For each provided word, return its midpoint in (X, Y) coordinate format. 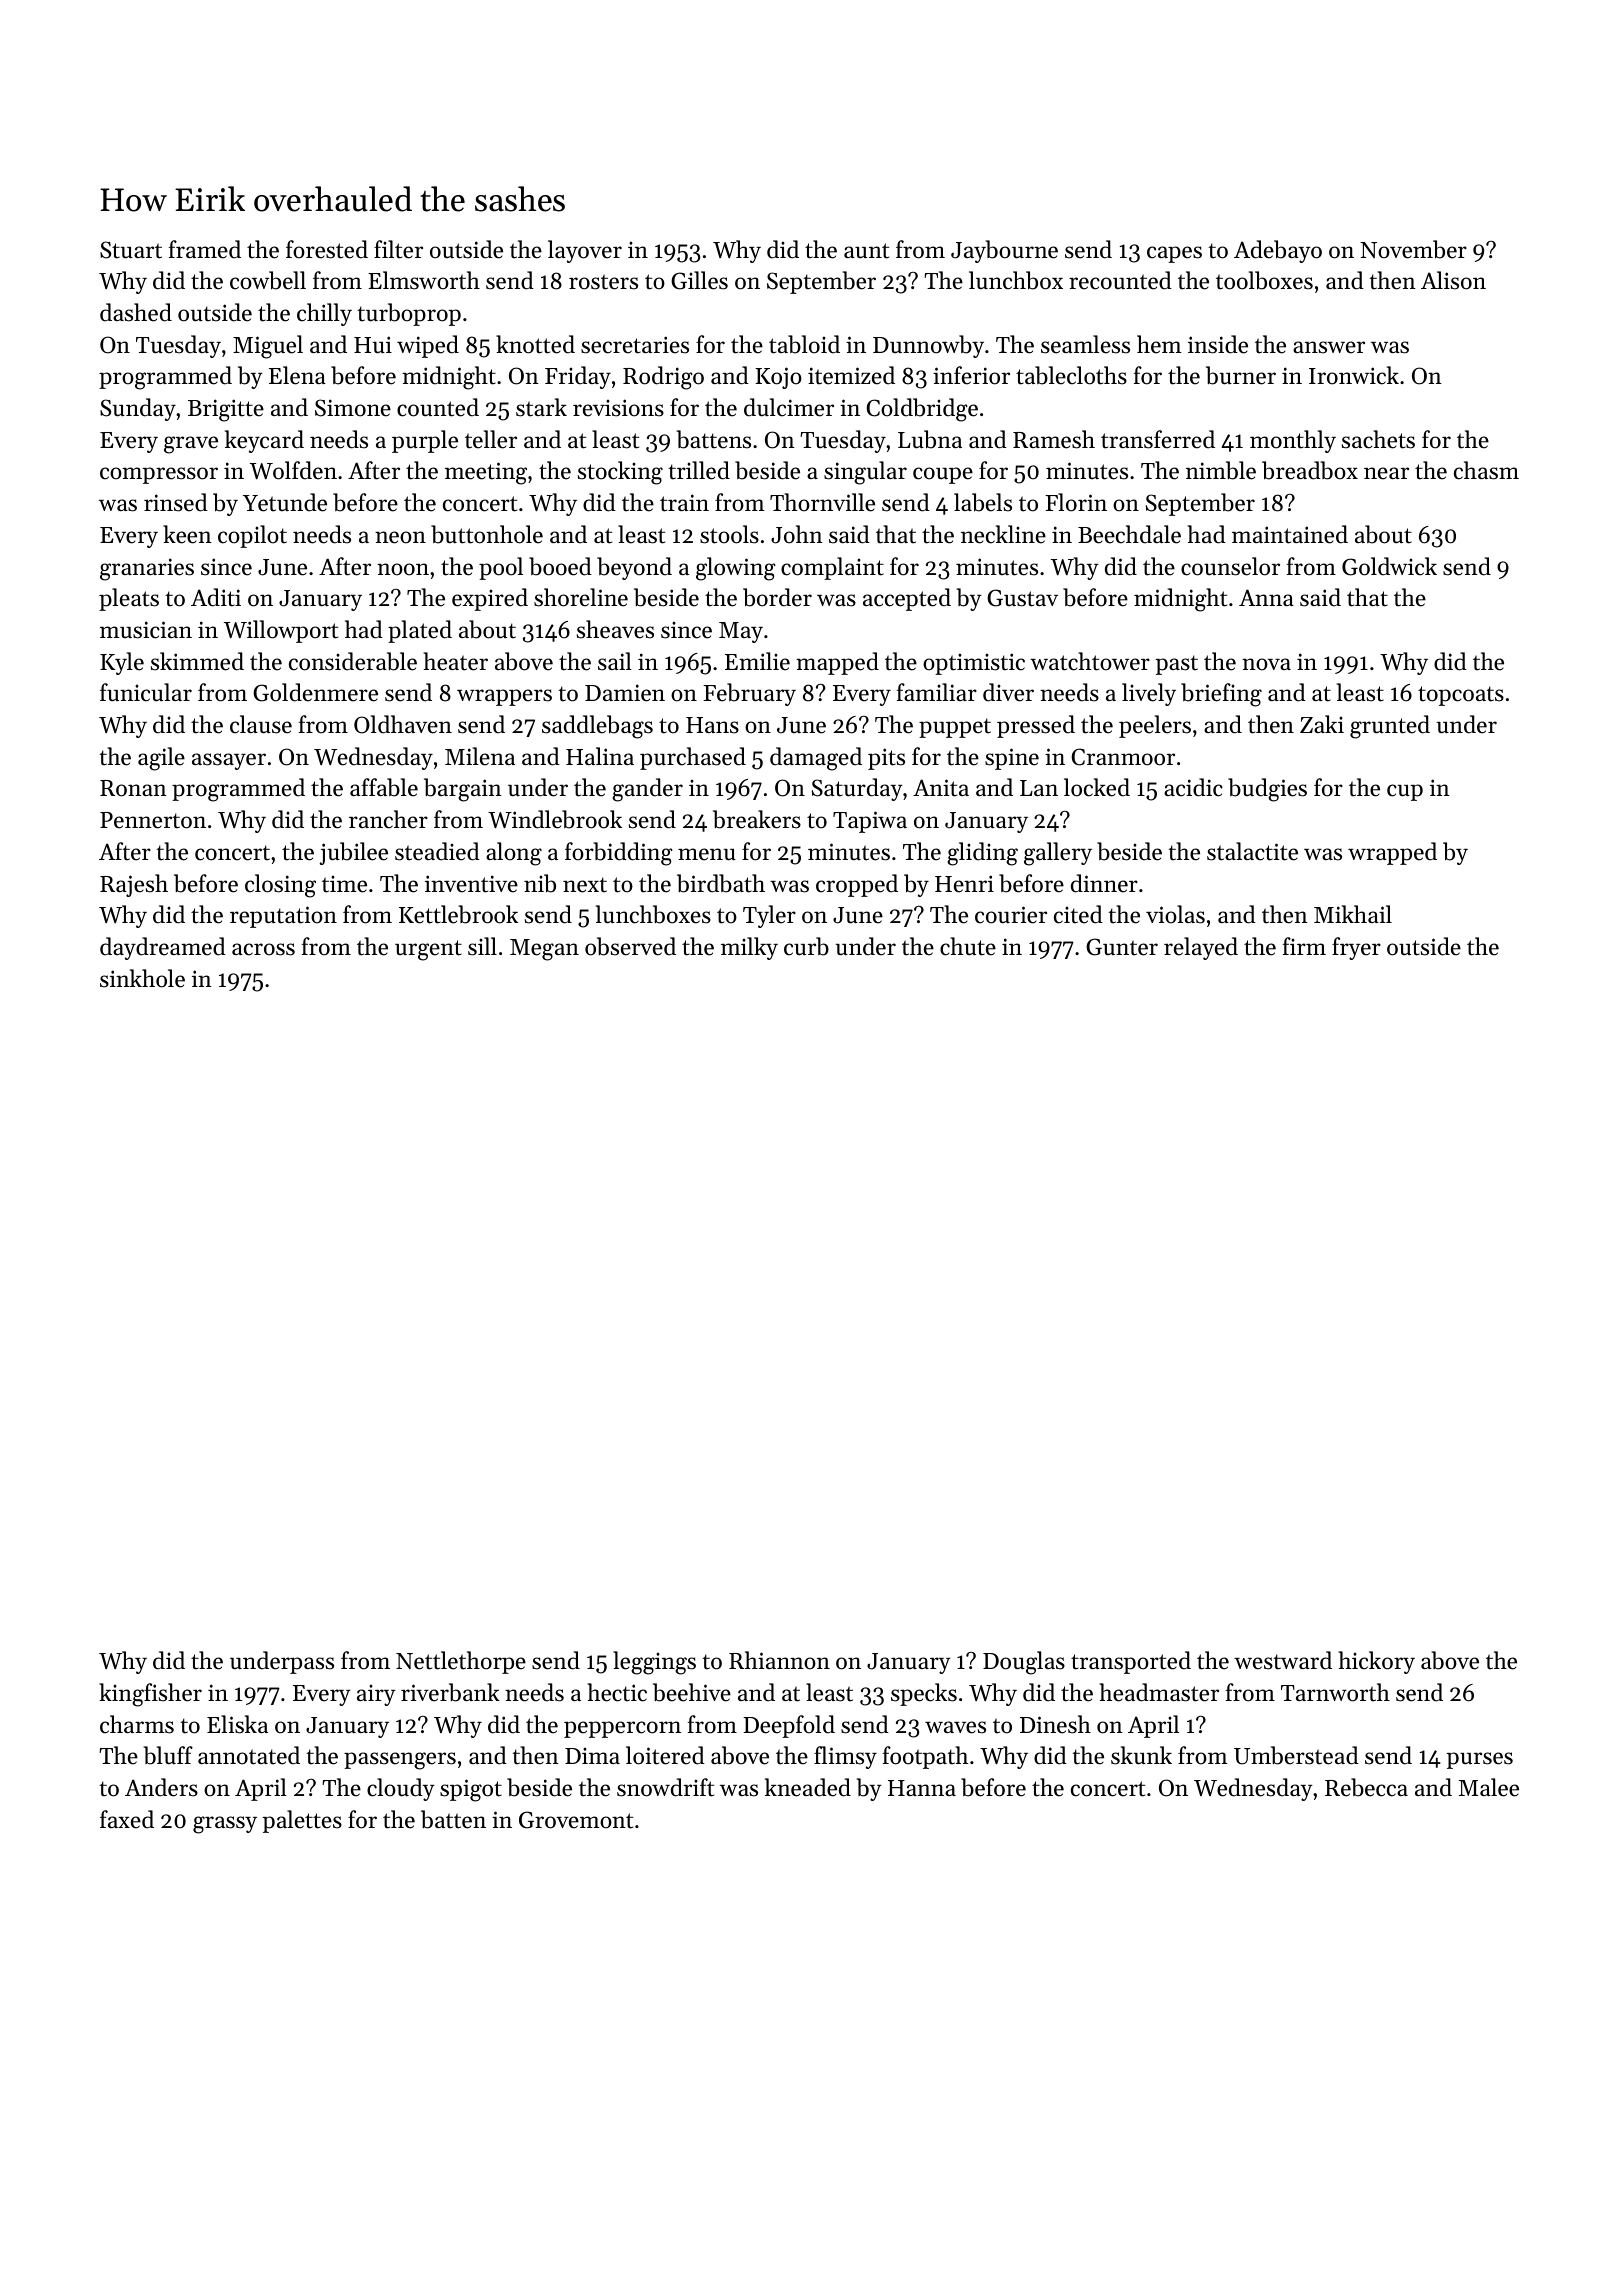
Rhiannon (779, 1660)
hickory (1377, 1662)
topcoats (1461, 696)
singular (865, 473)
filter (398, 249)
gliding (982, 854)
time (344, 884)
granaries (147, 569)
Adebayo (1278, 251)
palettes (302, 1821)
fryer (1356, 948)
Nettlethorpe (461, 1662)
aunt (866, 251)
